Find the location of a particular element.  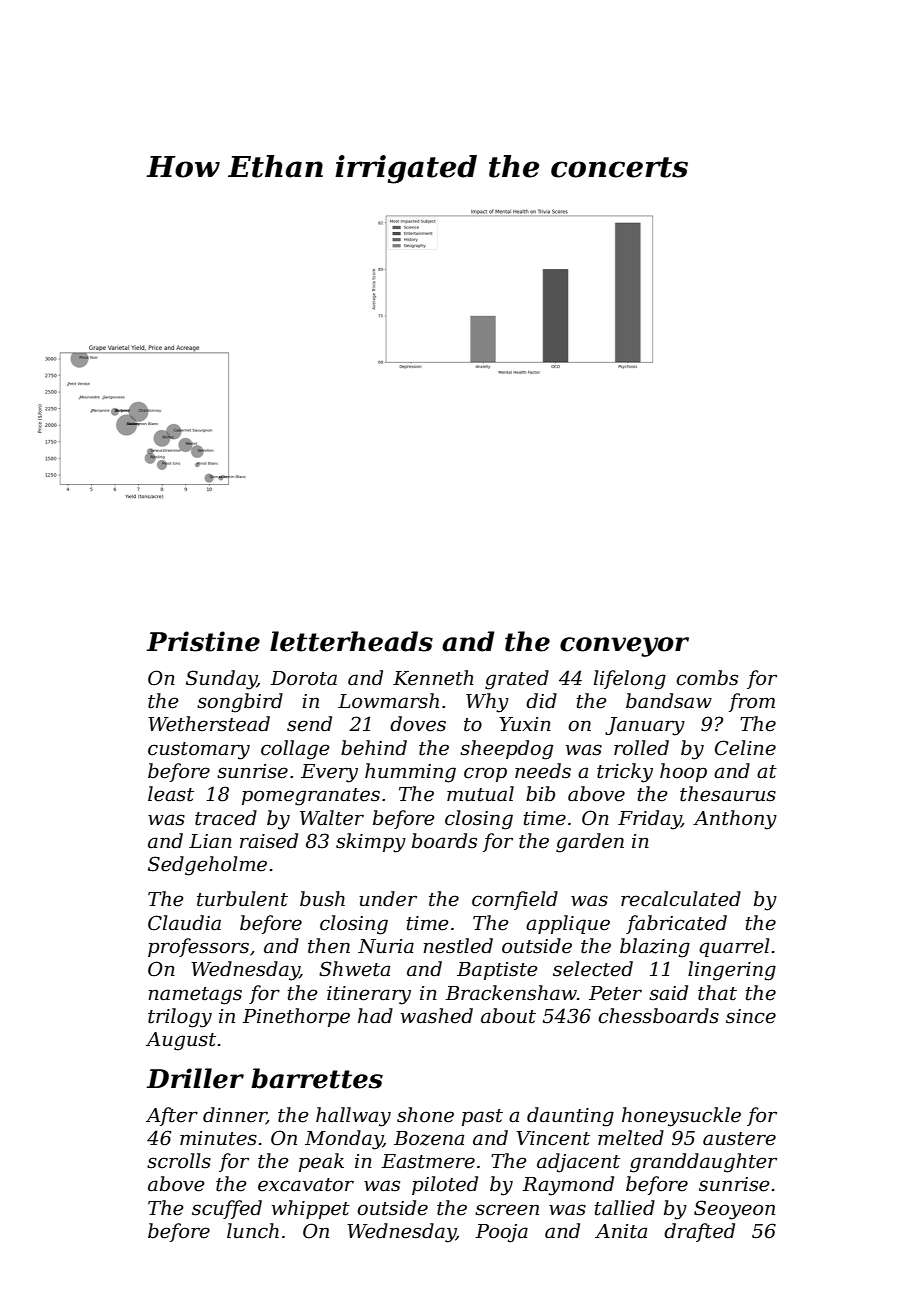

lunch is located at coordinates (253, 1231).
